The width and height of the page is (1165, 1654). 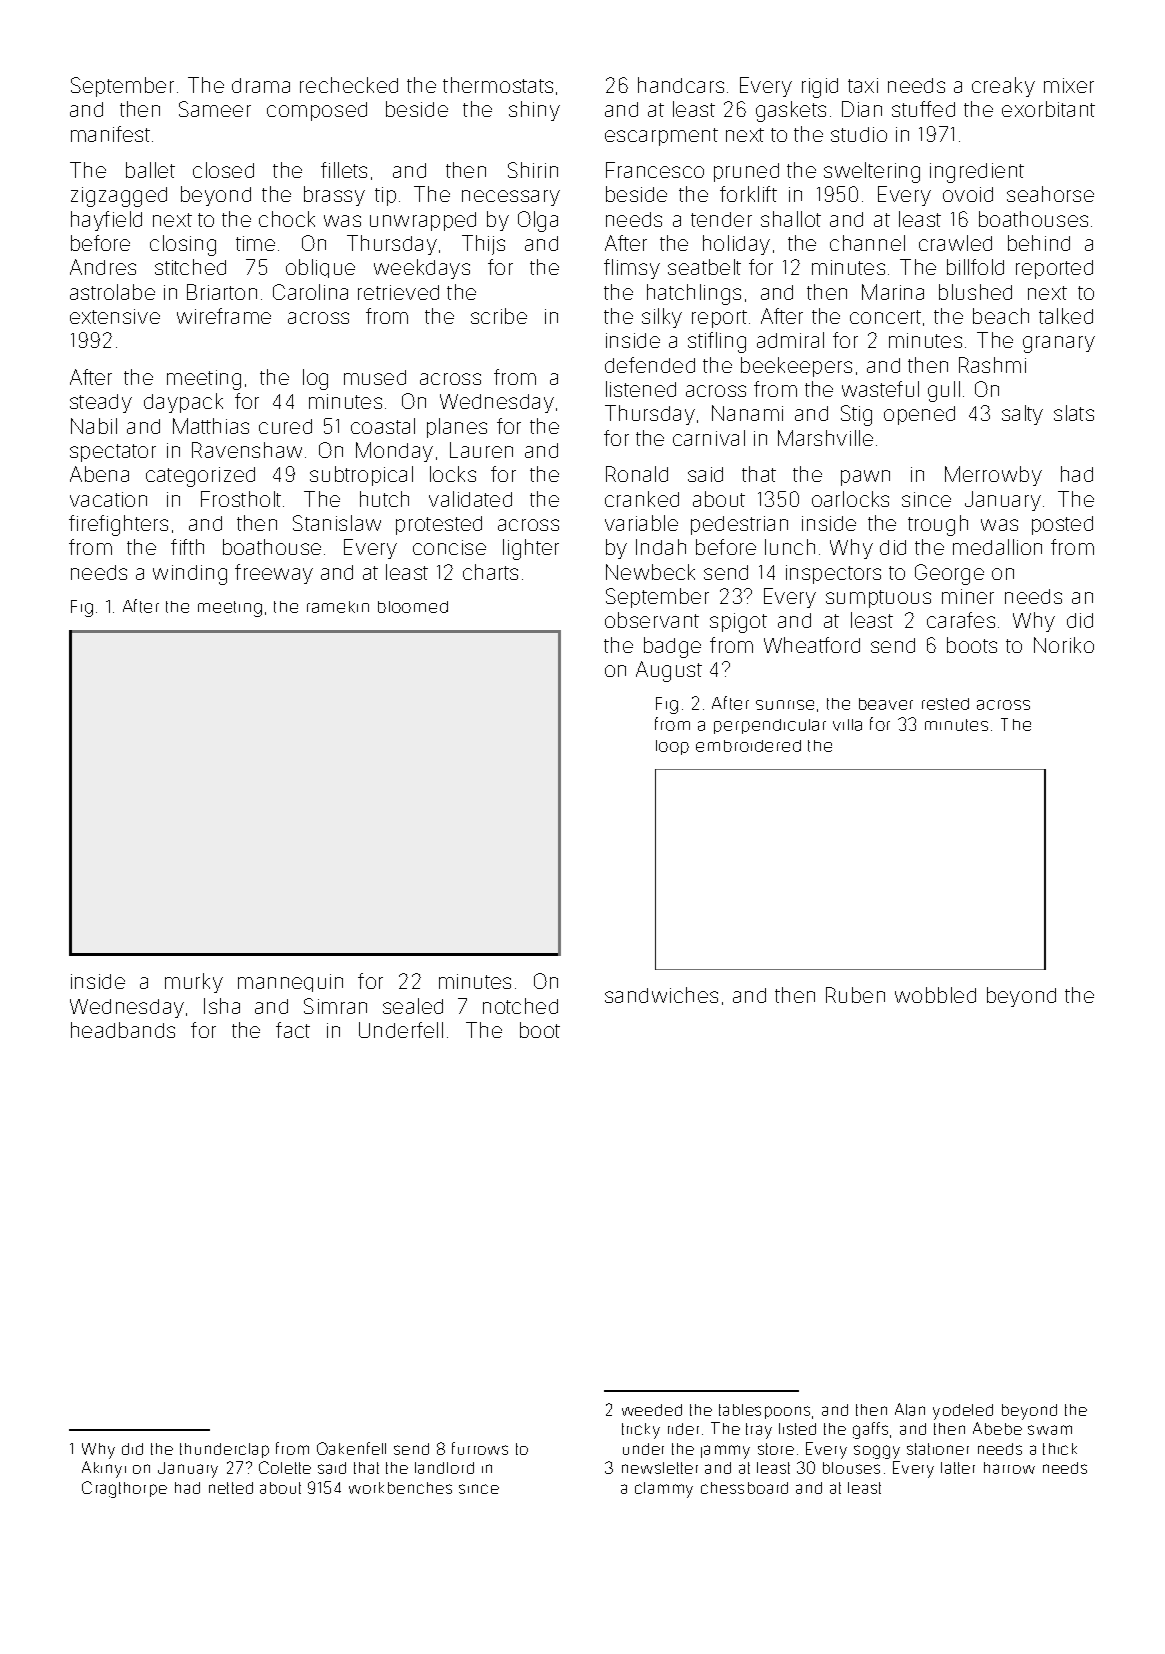 What do you see at coordinates (661, 995) in the page?
I see `sandwiches` at bounding box center [661, 995].
